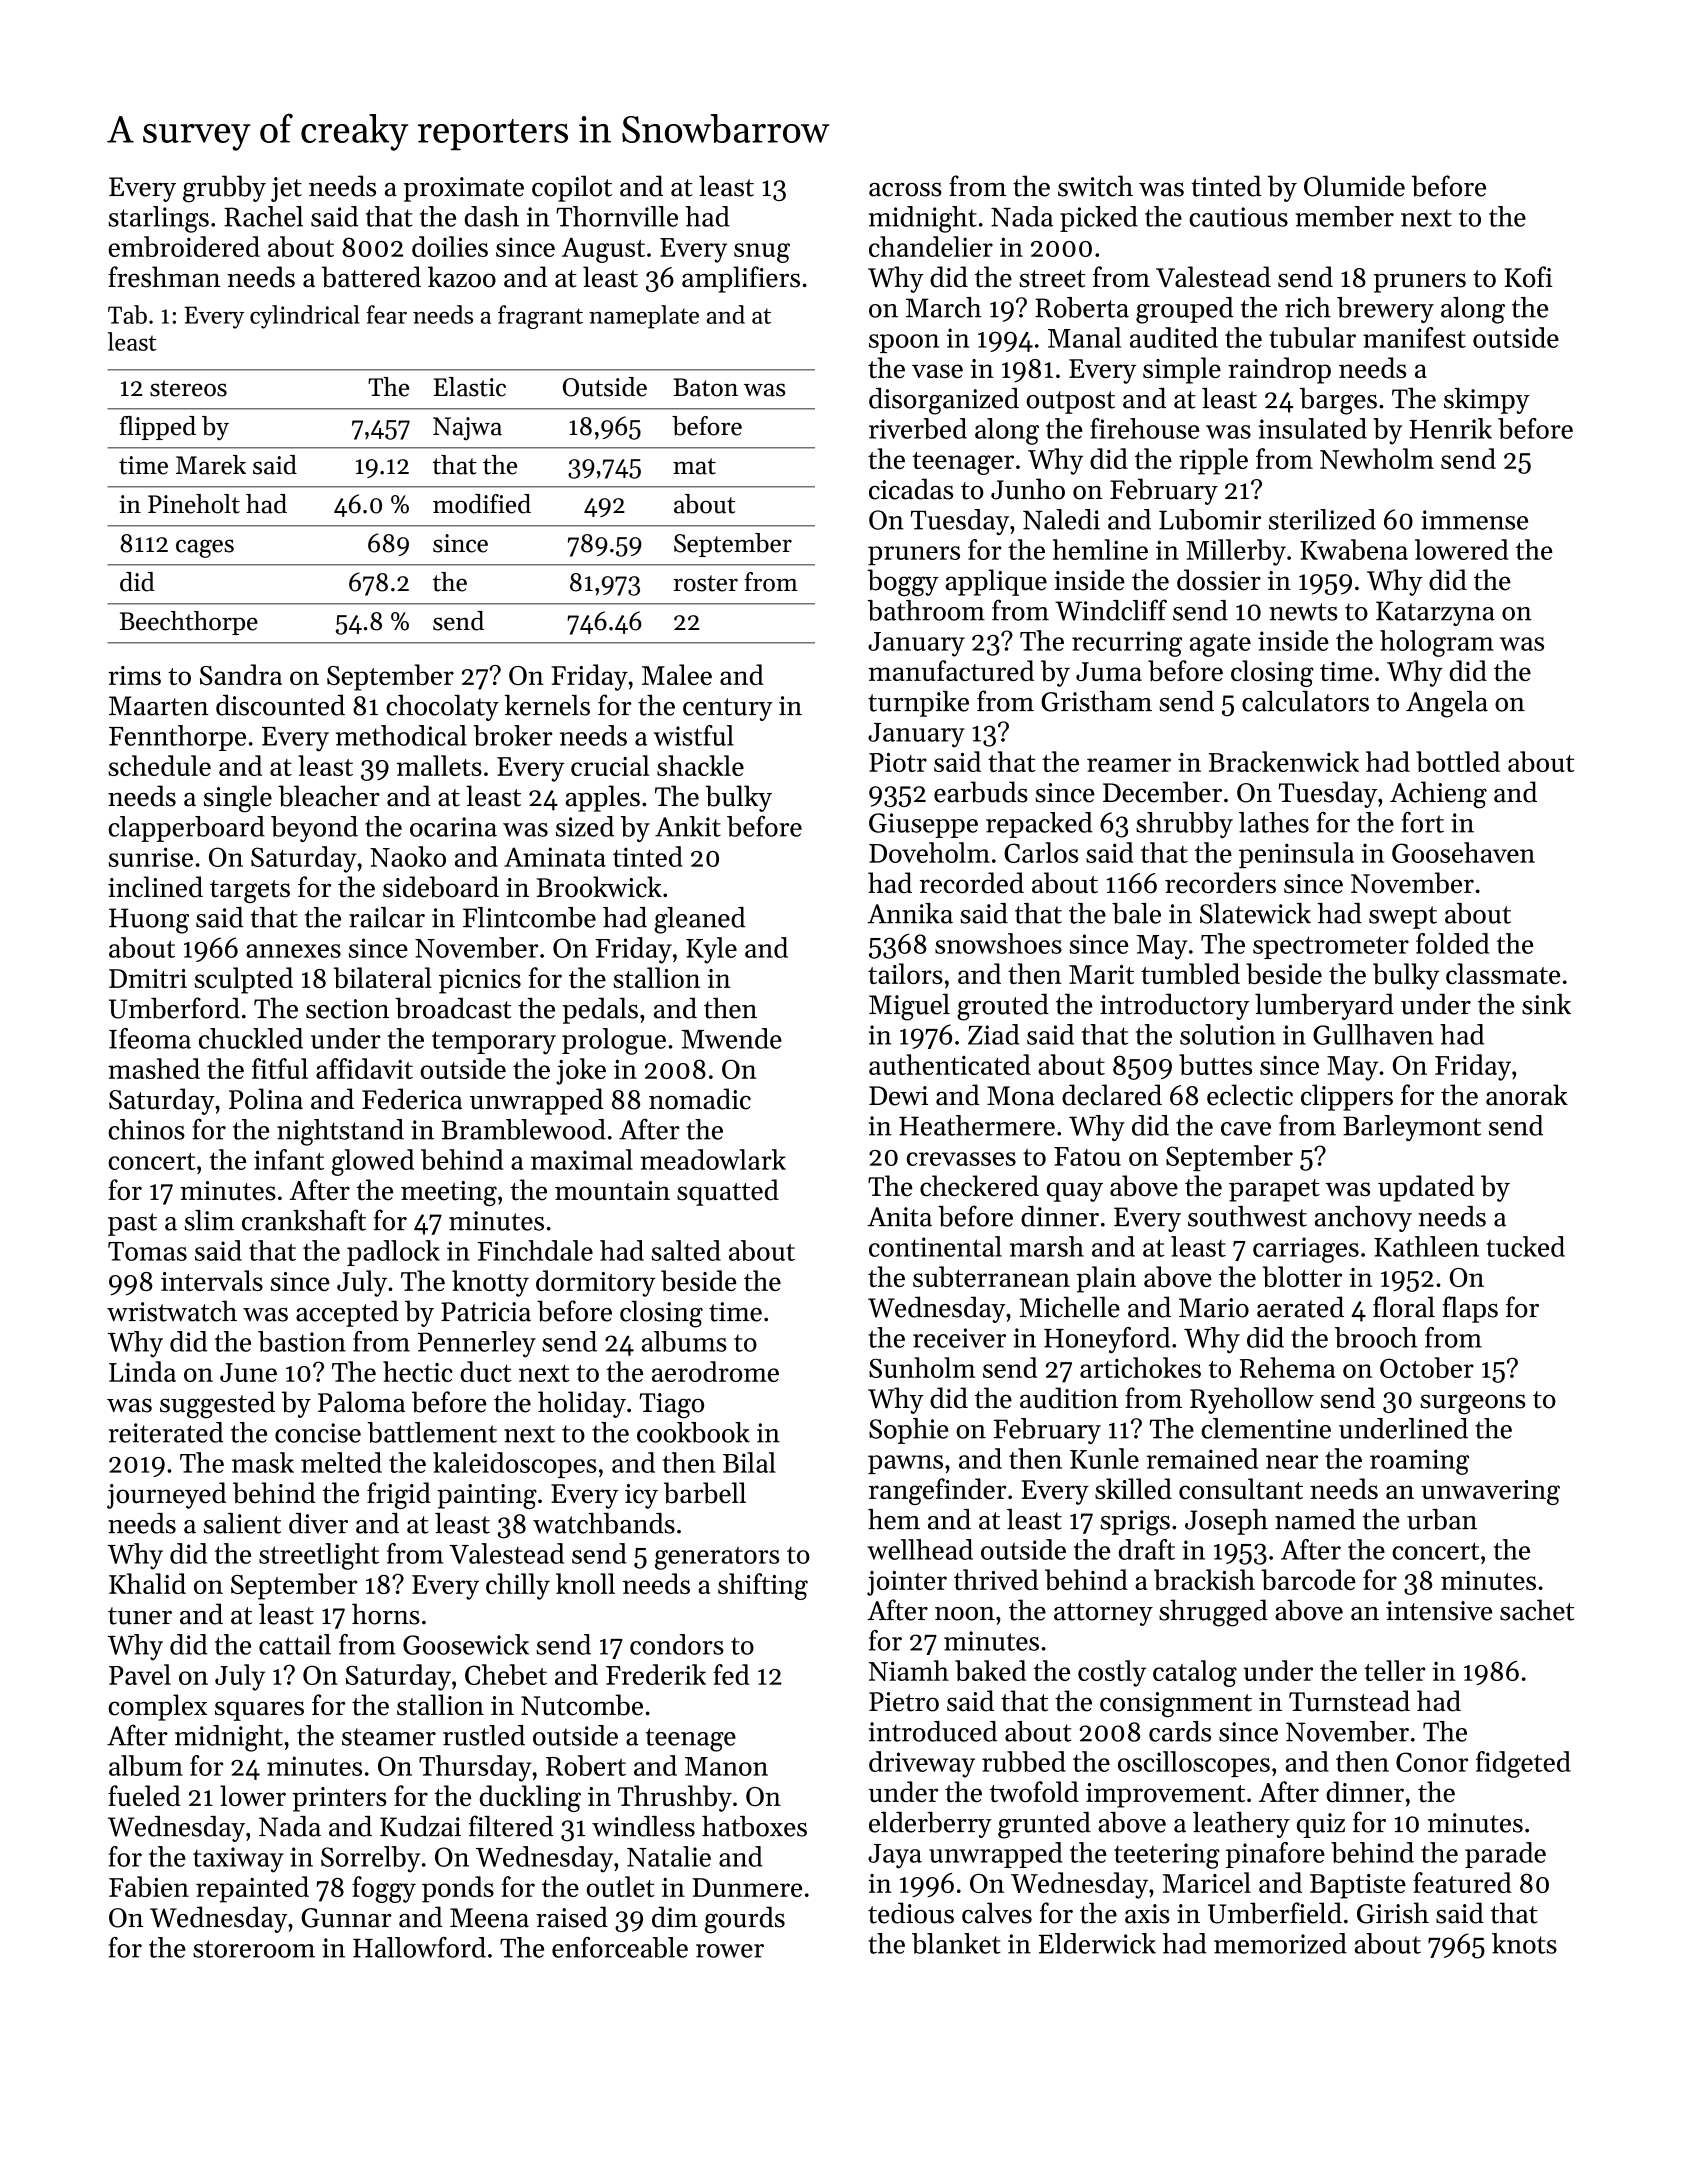 This document has height=2178, width=1683. Describe the element at coordinates (1490, 1492) in the document. I see `unwavering` at that location.
